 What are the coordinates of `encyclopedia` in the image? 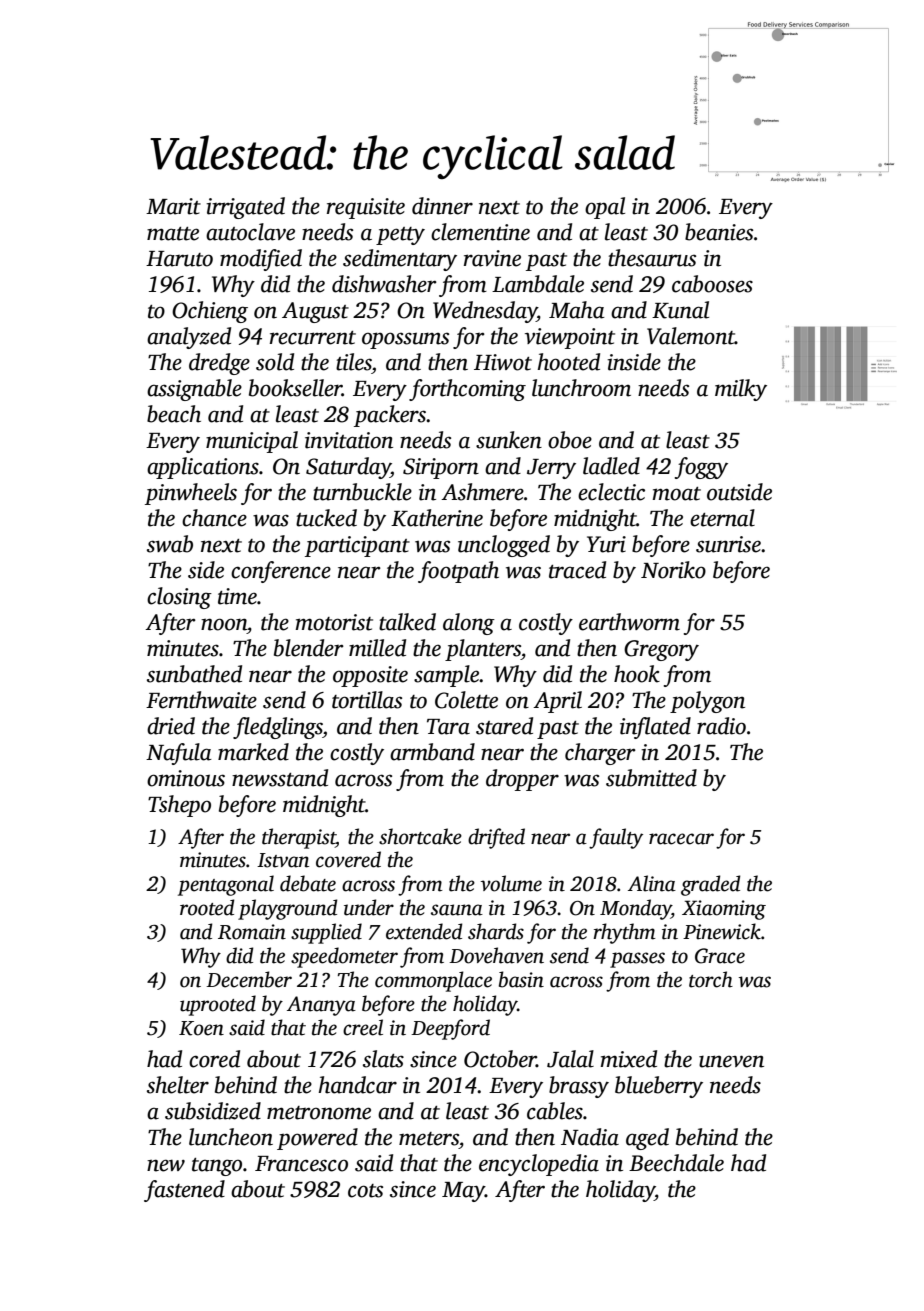 It's located at (539, 1165).
